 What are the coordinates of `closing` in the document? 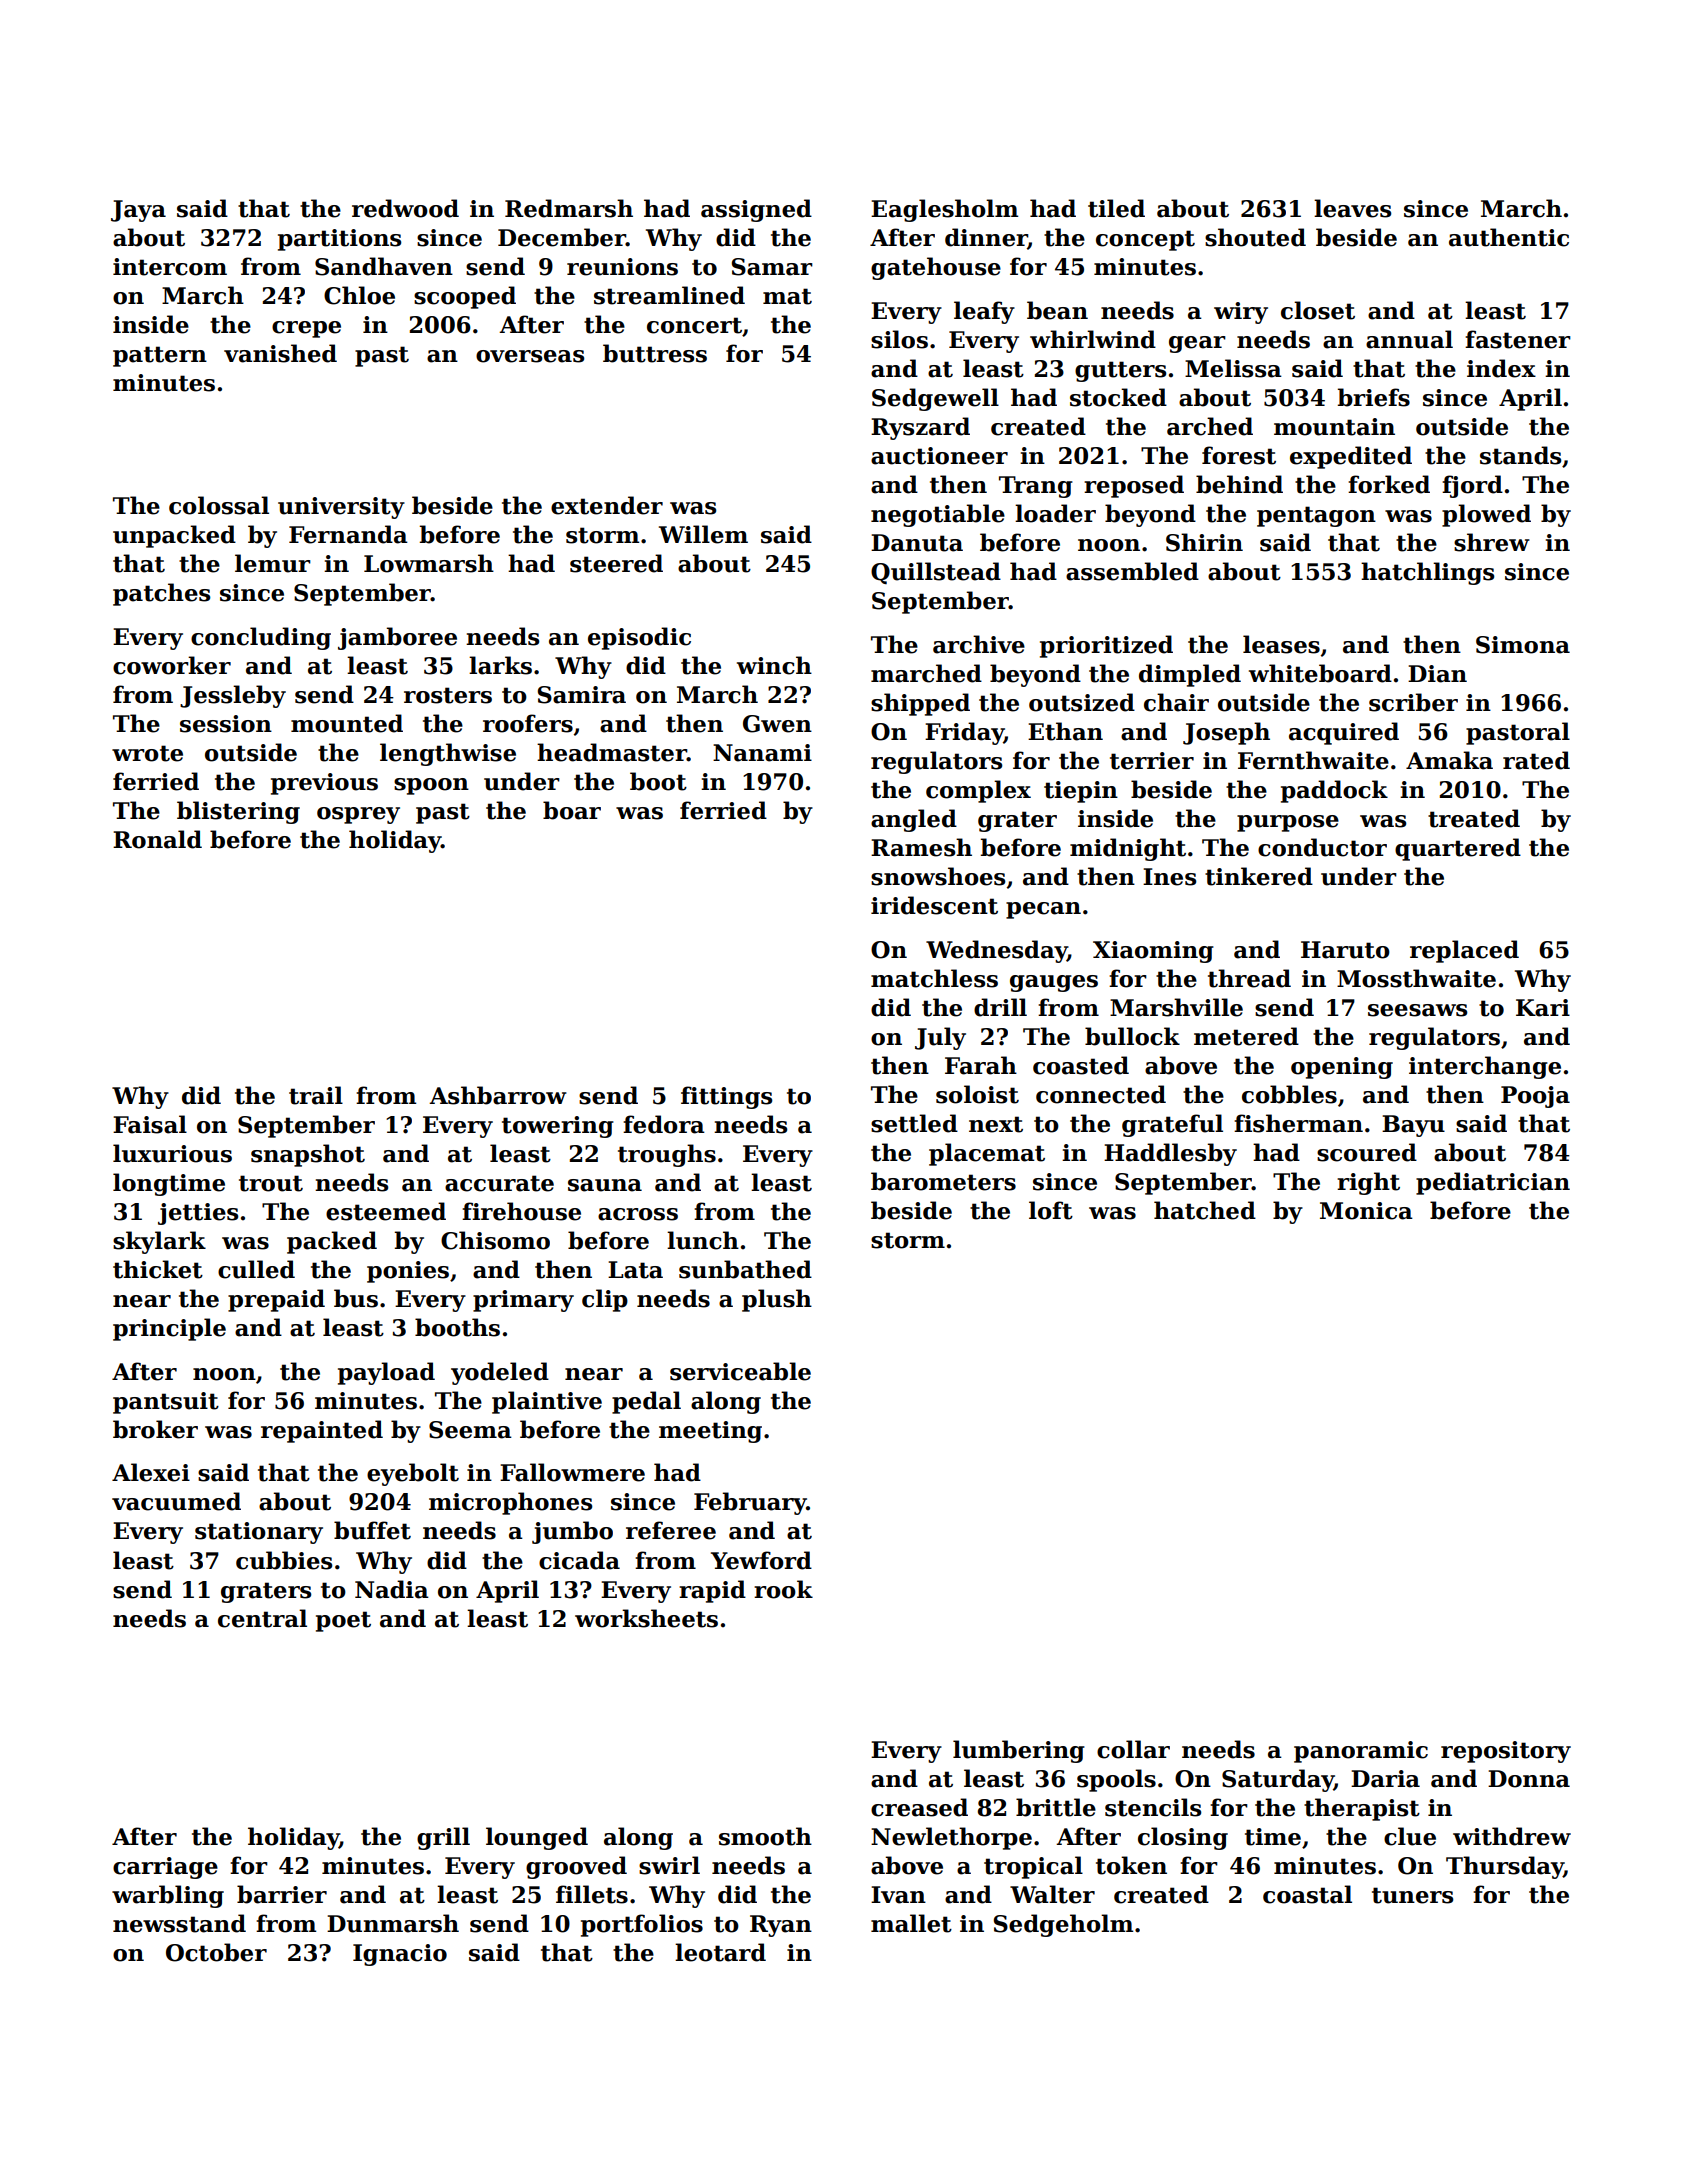 It's located at (1183, 1838).
